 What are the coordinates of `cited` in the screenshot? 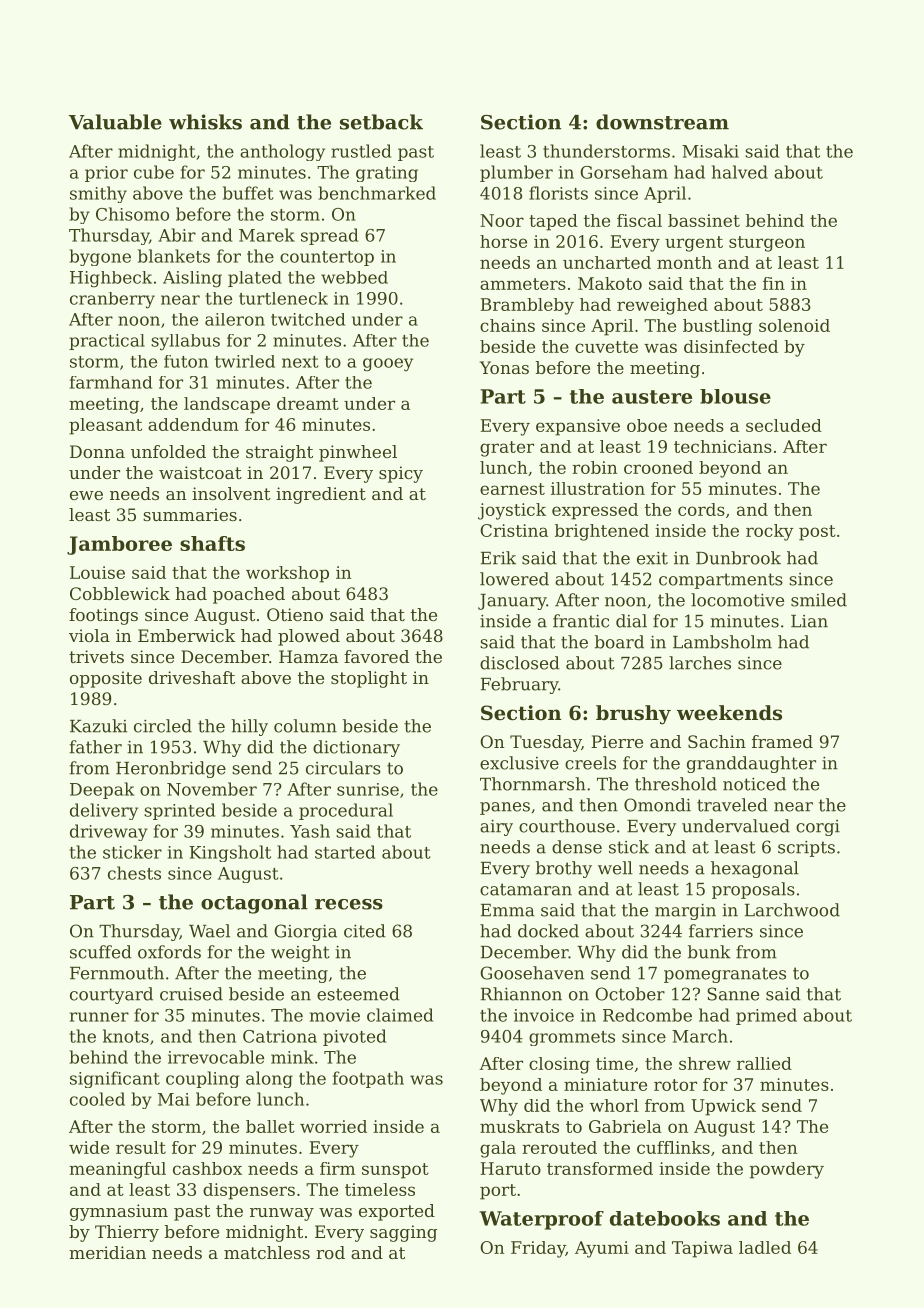 It's located at (365, 931).
